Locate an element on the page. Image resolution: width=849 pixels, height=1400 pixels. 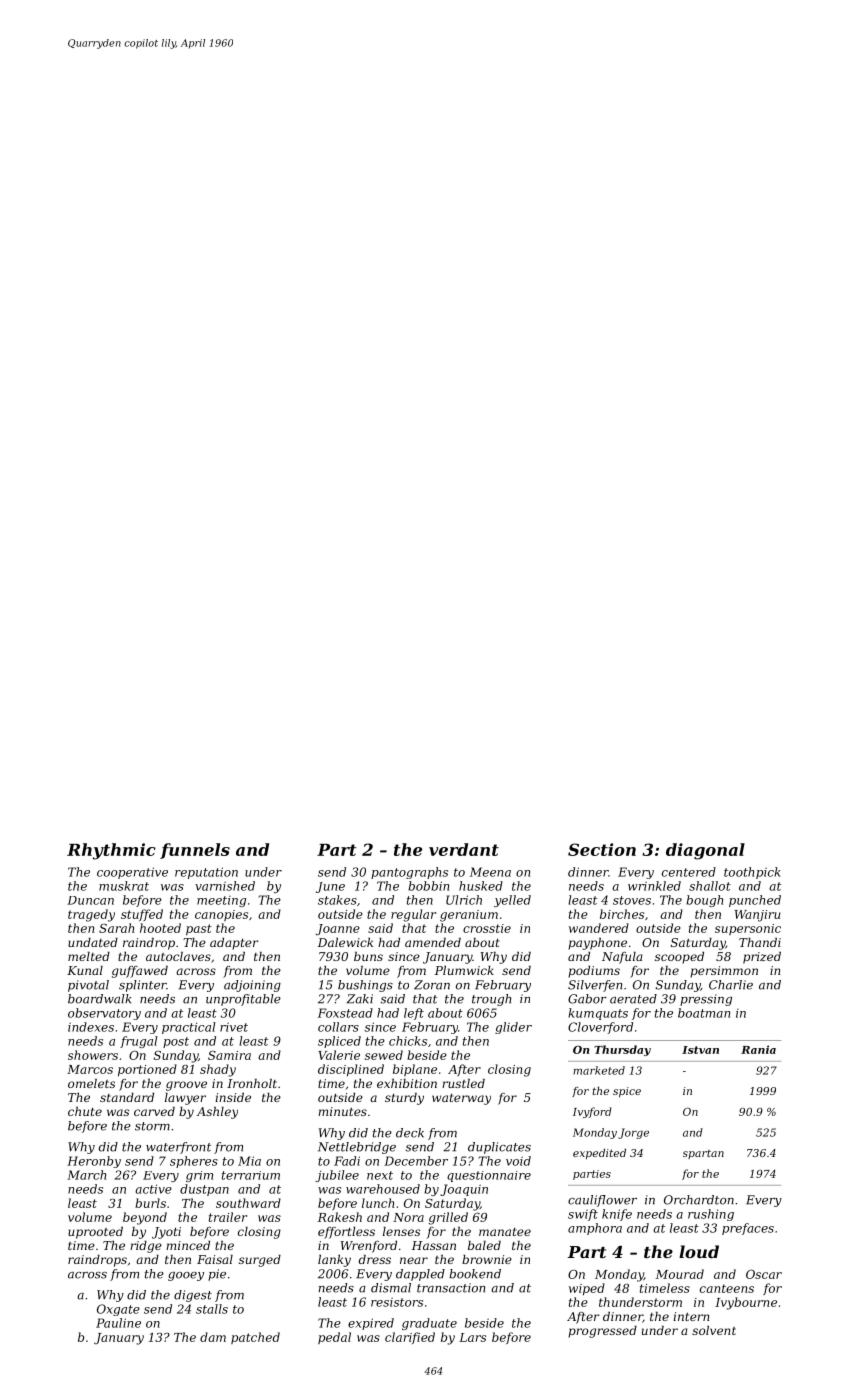
Cloverford is located at coordinates (600, 1028).
